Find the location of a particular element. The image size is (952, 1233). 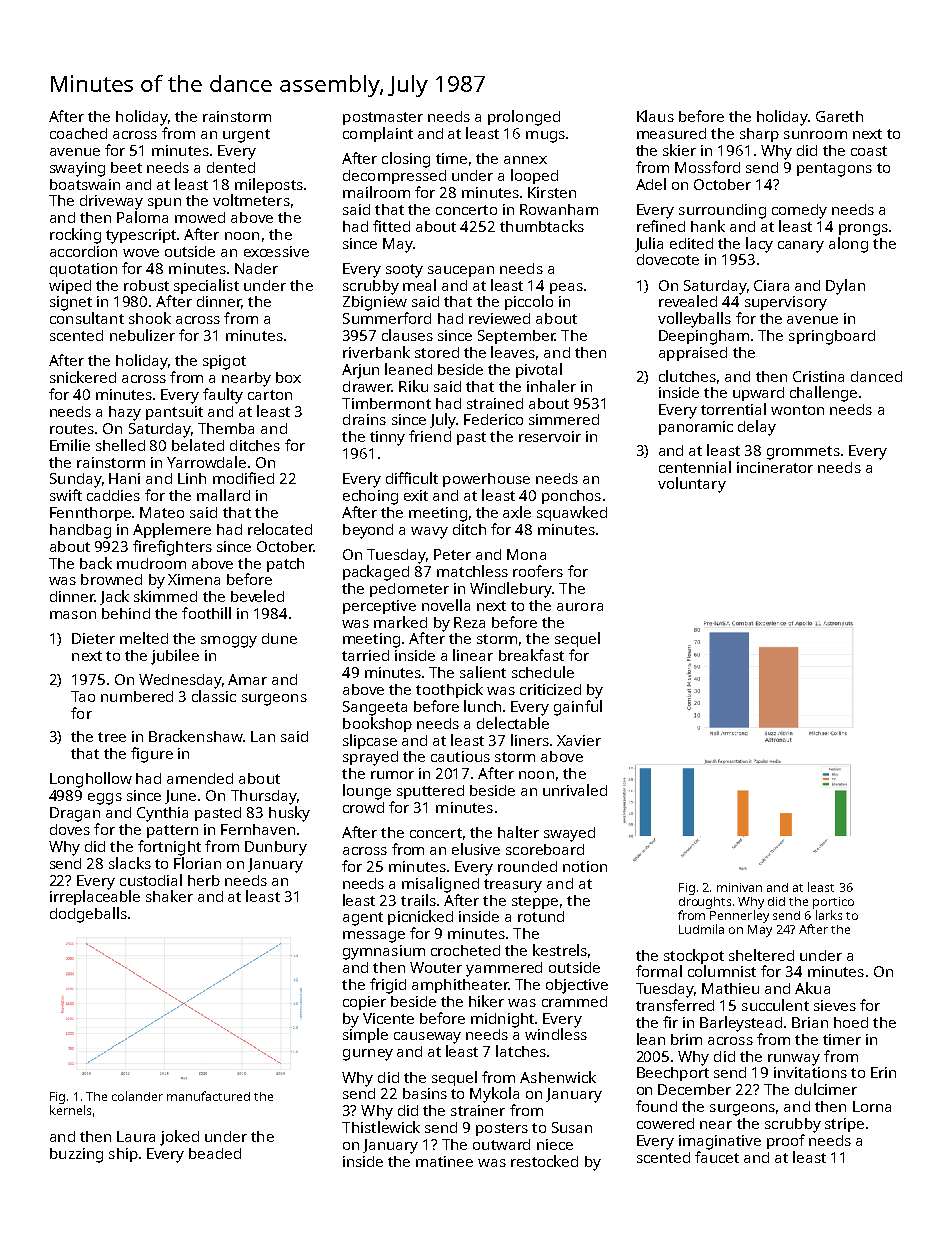

postmaster is located at coordinates (383, 118).
